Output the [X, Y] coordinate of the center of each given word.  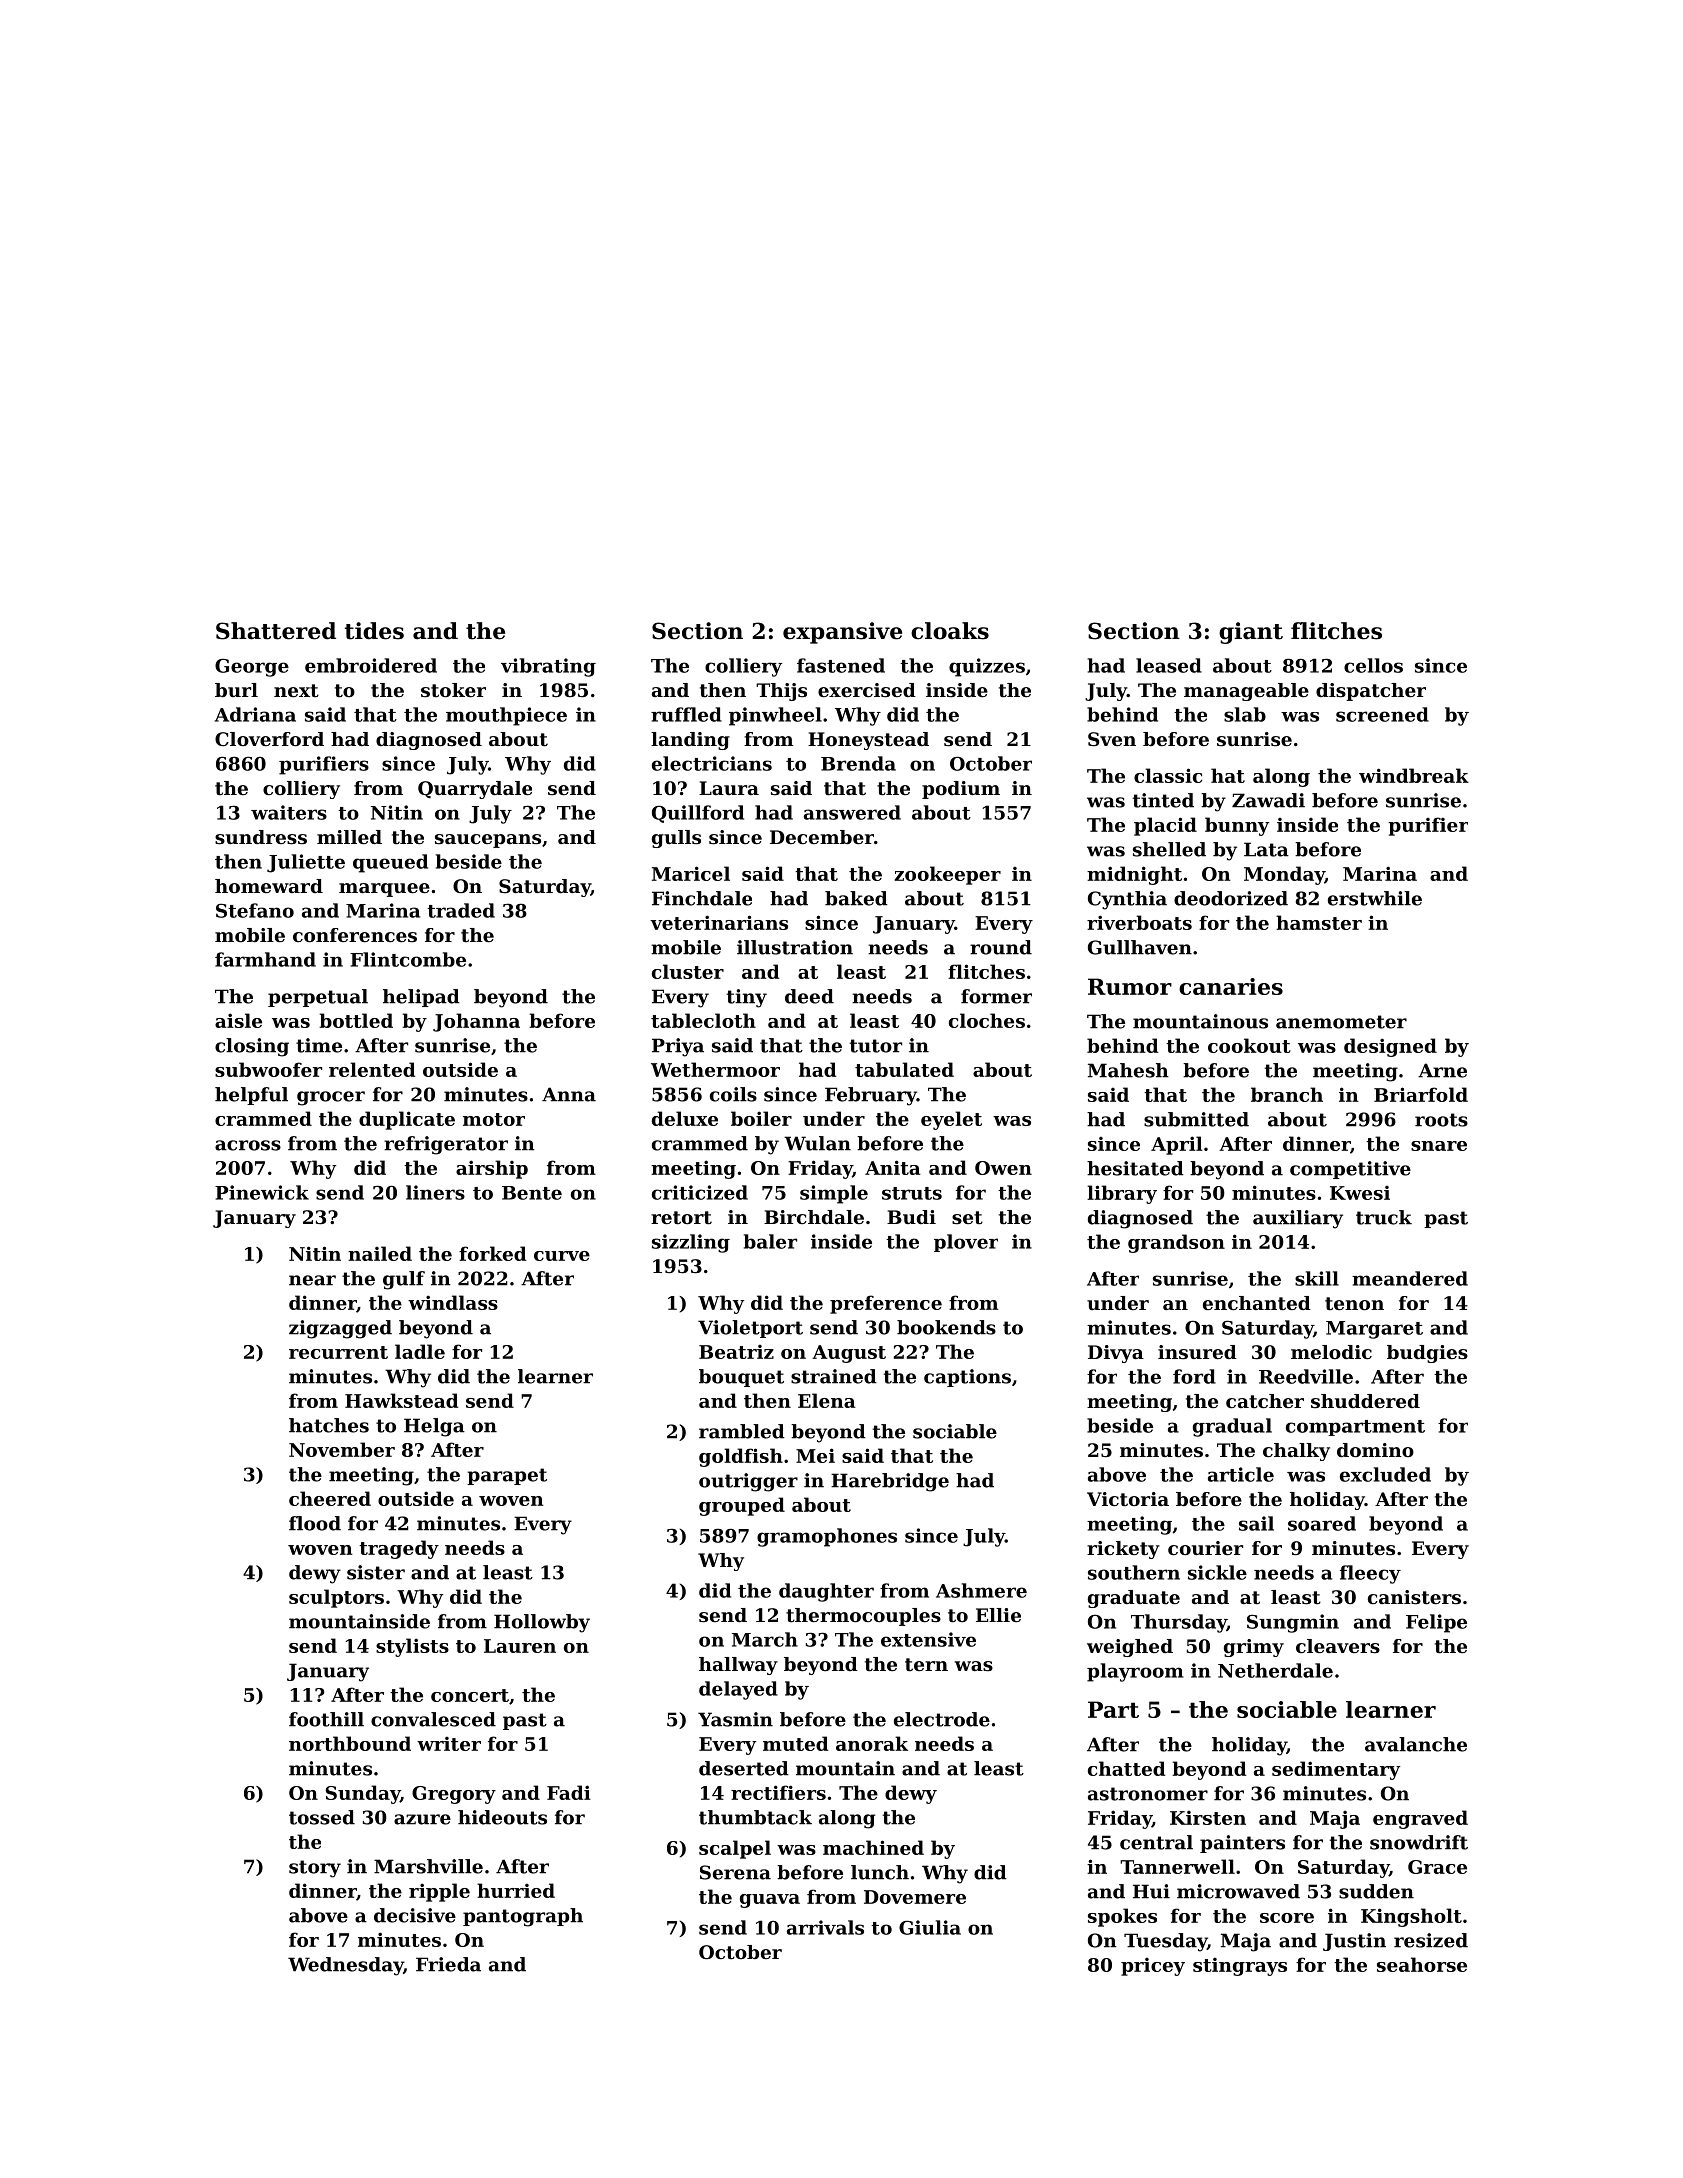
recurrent [338, 1352]
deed [809, 996]
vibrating [548, 667]
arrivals [825, 1927]
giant [1251, 633]
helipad [421, 998]
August [849, 1354]
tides [374, 631]
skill [1317, 1278]
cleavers [1338, 1646]
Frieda [448, 1964]
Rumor [1130, 986]
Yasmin [735, 1719]
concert [470, 1695]
